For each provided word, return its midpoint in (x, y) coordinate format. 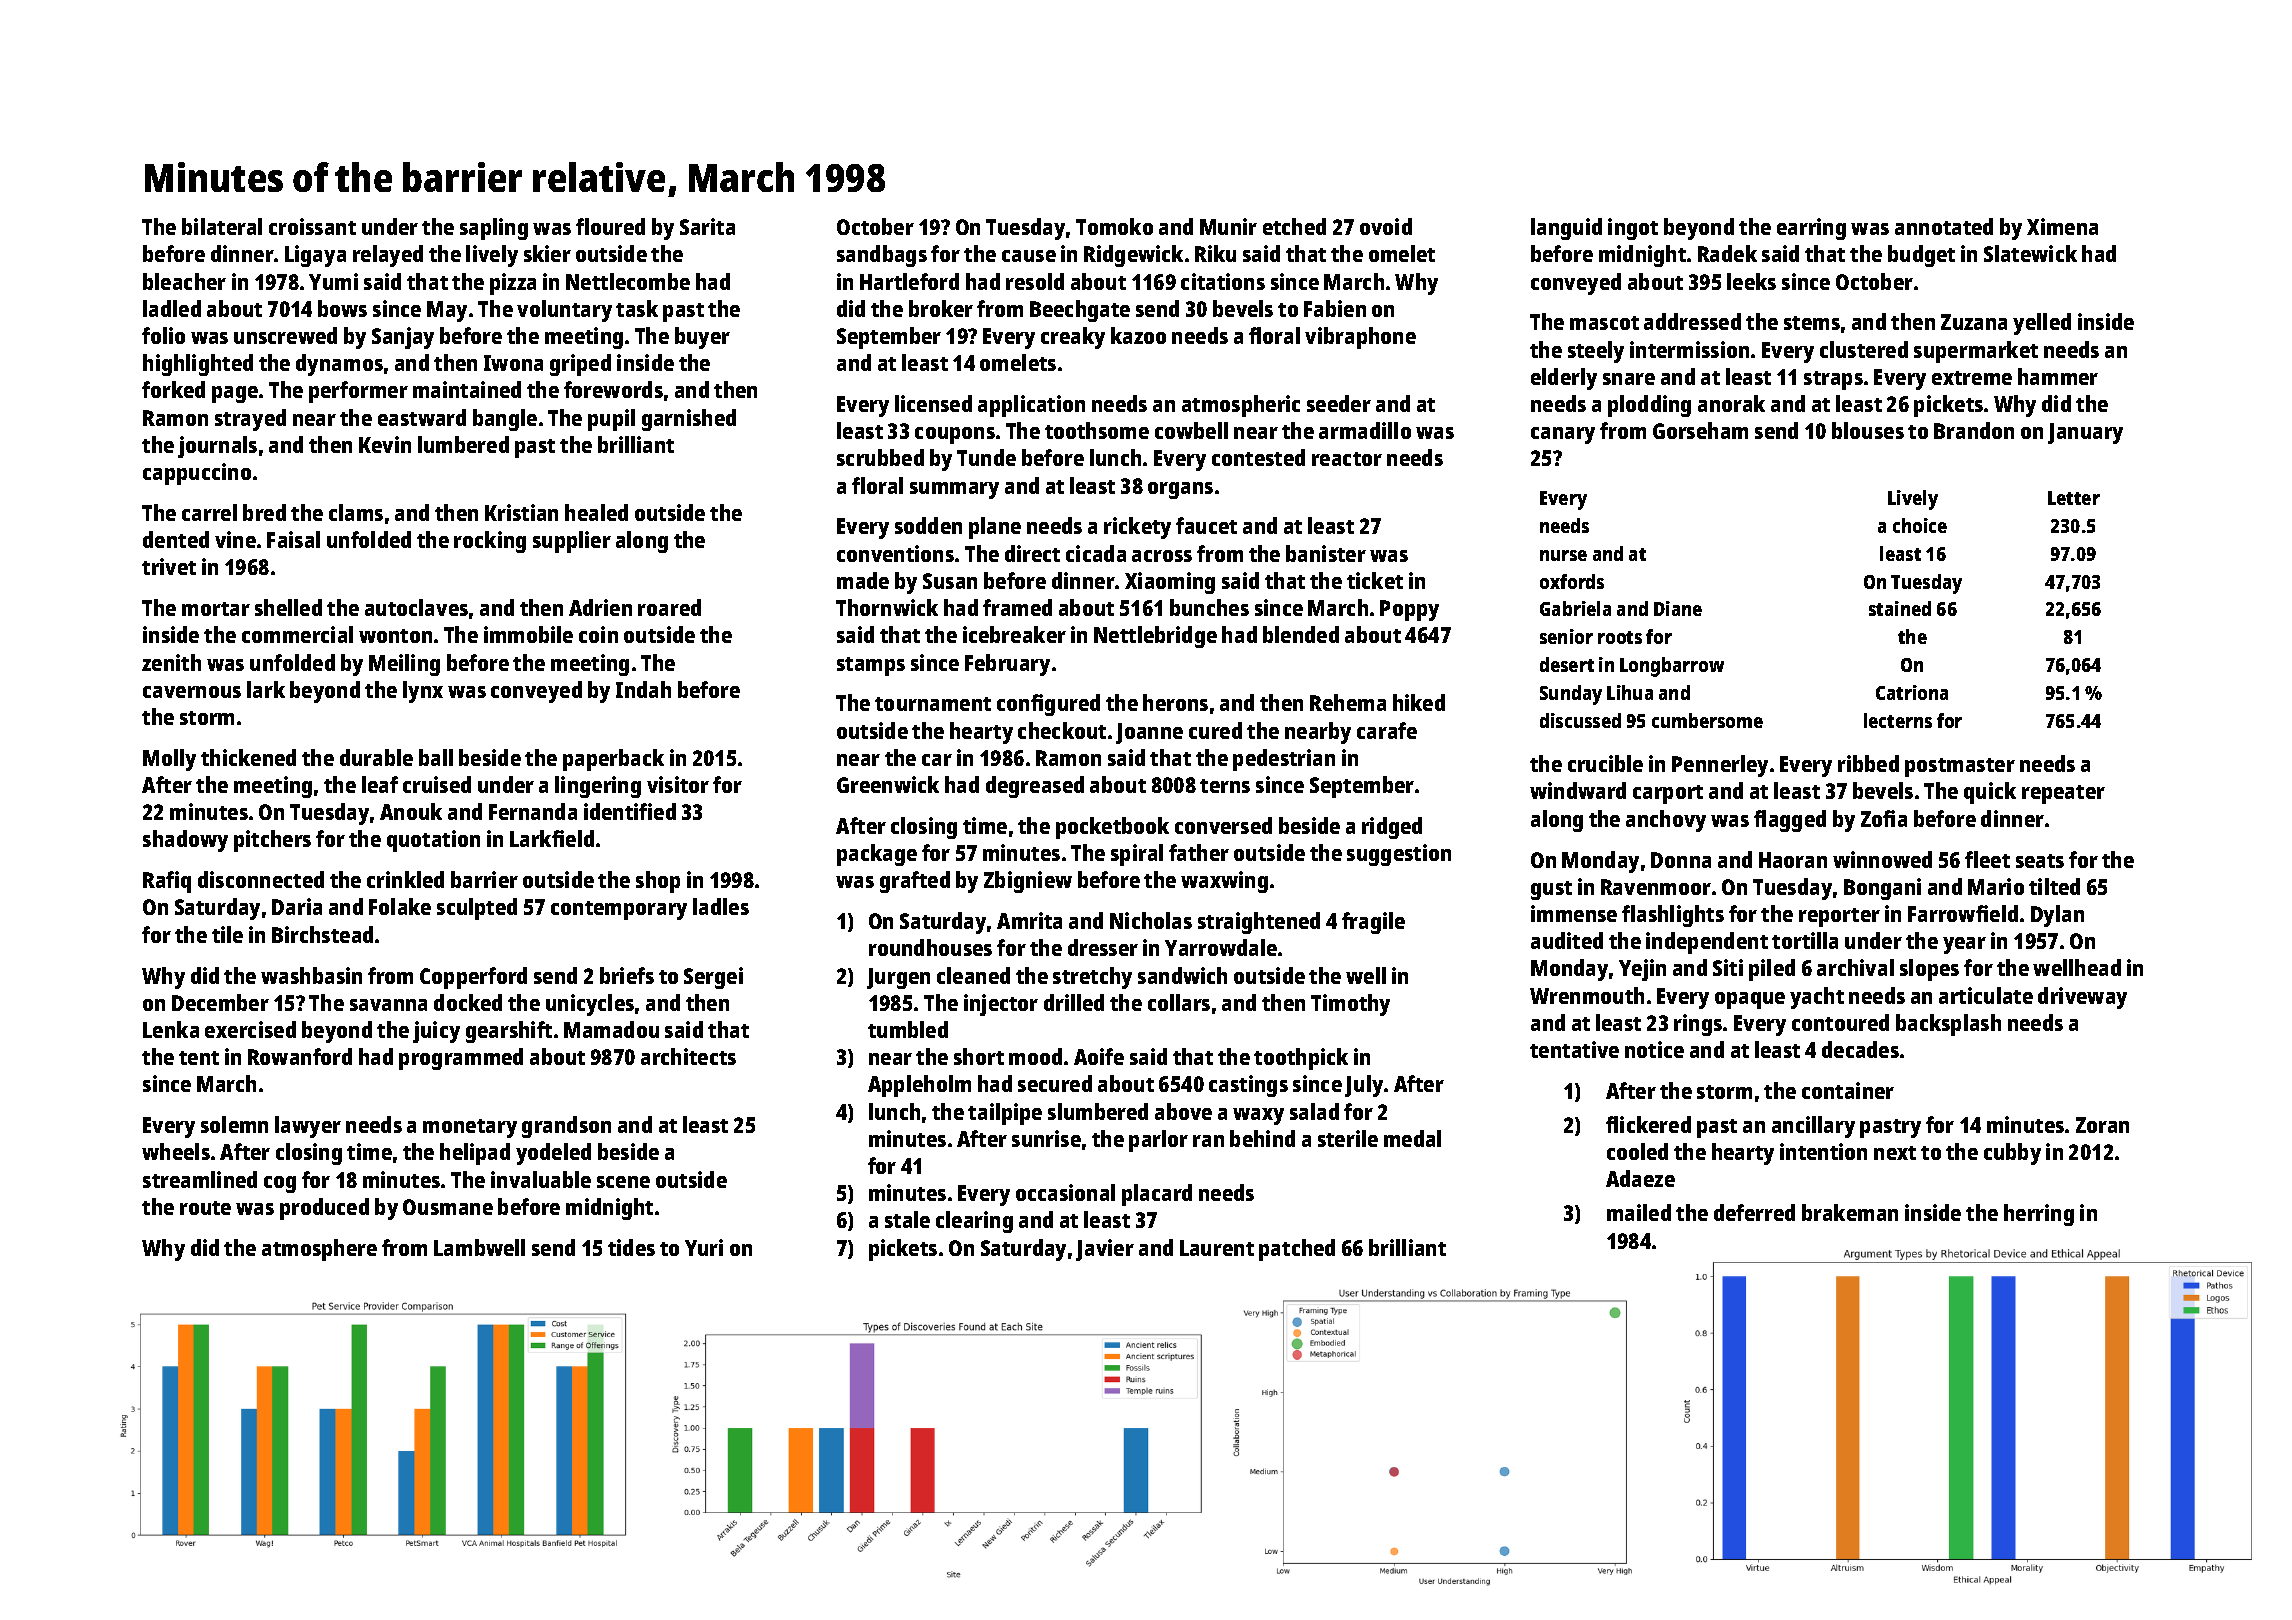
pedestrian (1284, 760)
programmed (461, 1059)
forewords (613, 389)
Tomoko (1114, 226)
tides (631, 1247)
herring (2039, 1215)
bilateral (222, 226)
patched (1297, 1250)
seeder (1339, 403)
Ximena (2062, 226)
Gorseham (1700, 430)
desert (1567, 664)
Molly (169, 760)
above (1183, 1111)
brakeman (1850, 1212)
